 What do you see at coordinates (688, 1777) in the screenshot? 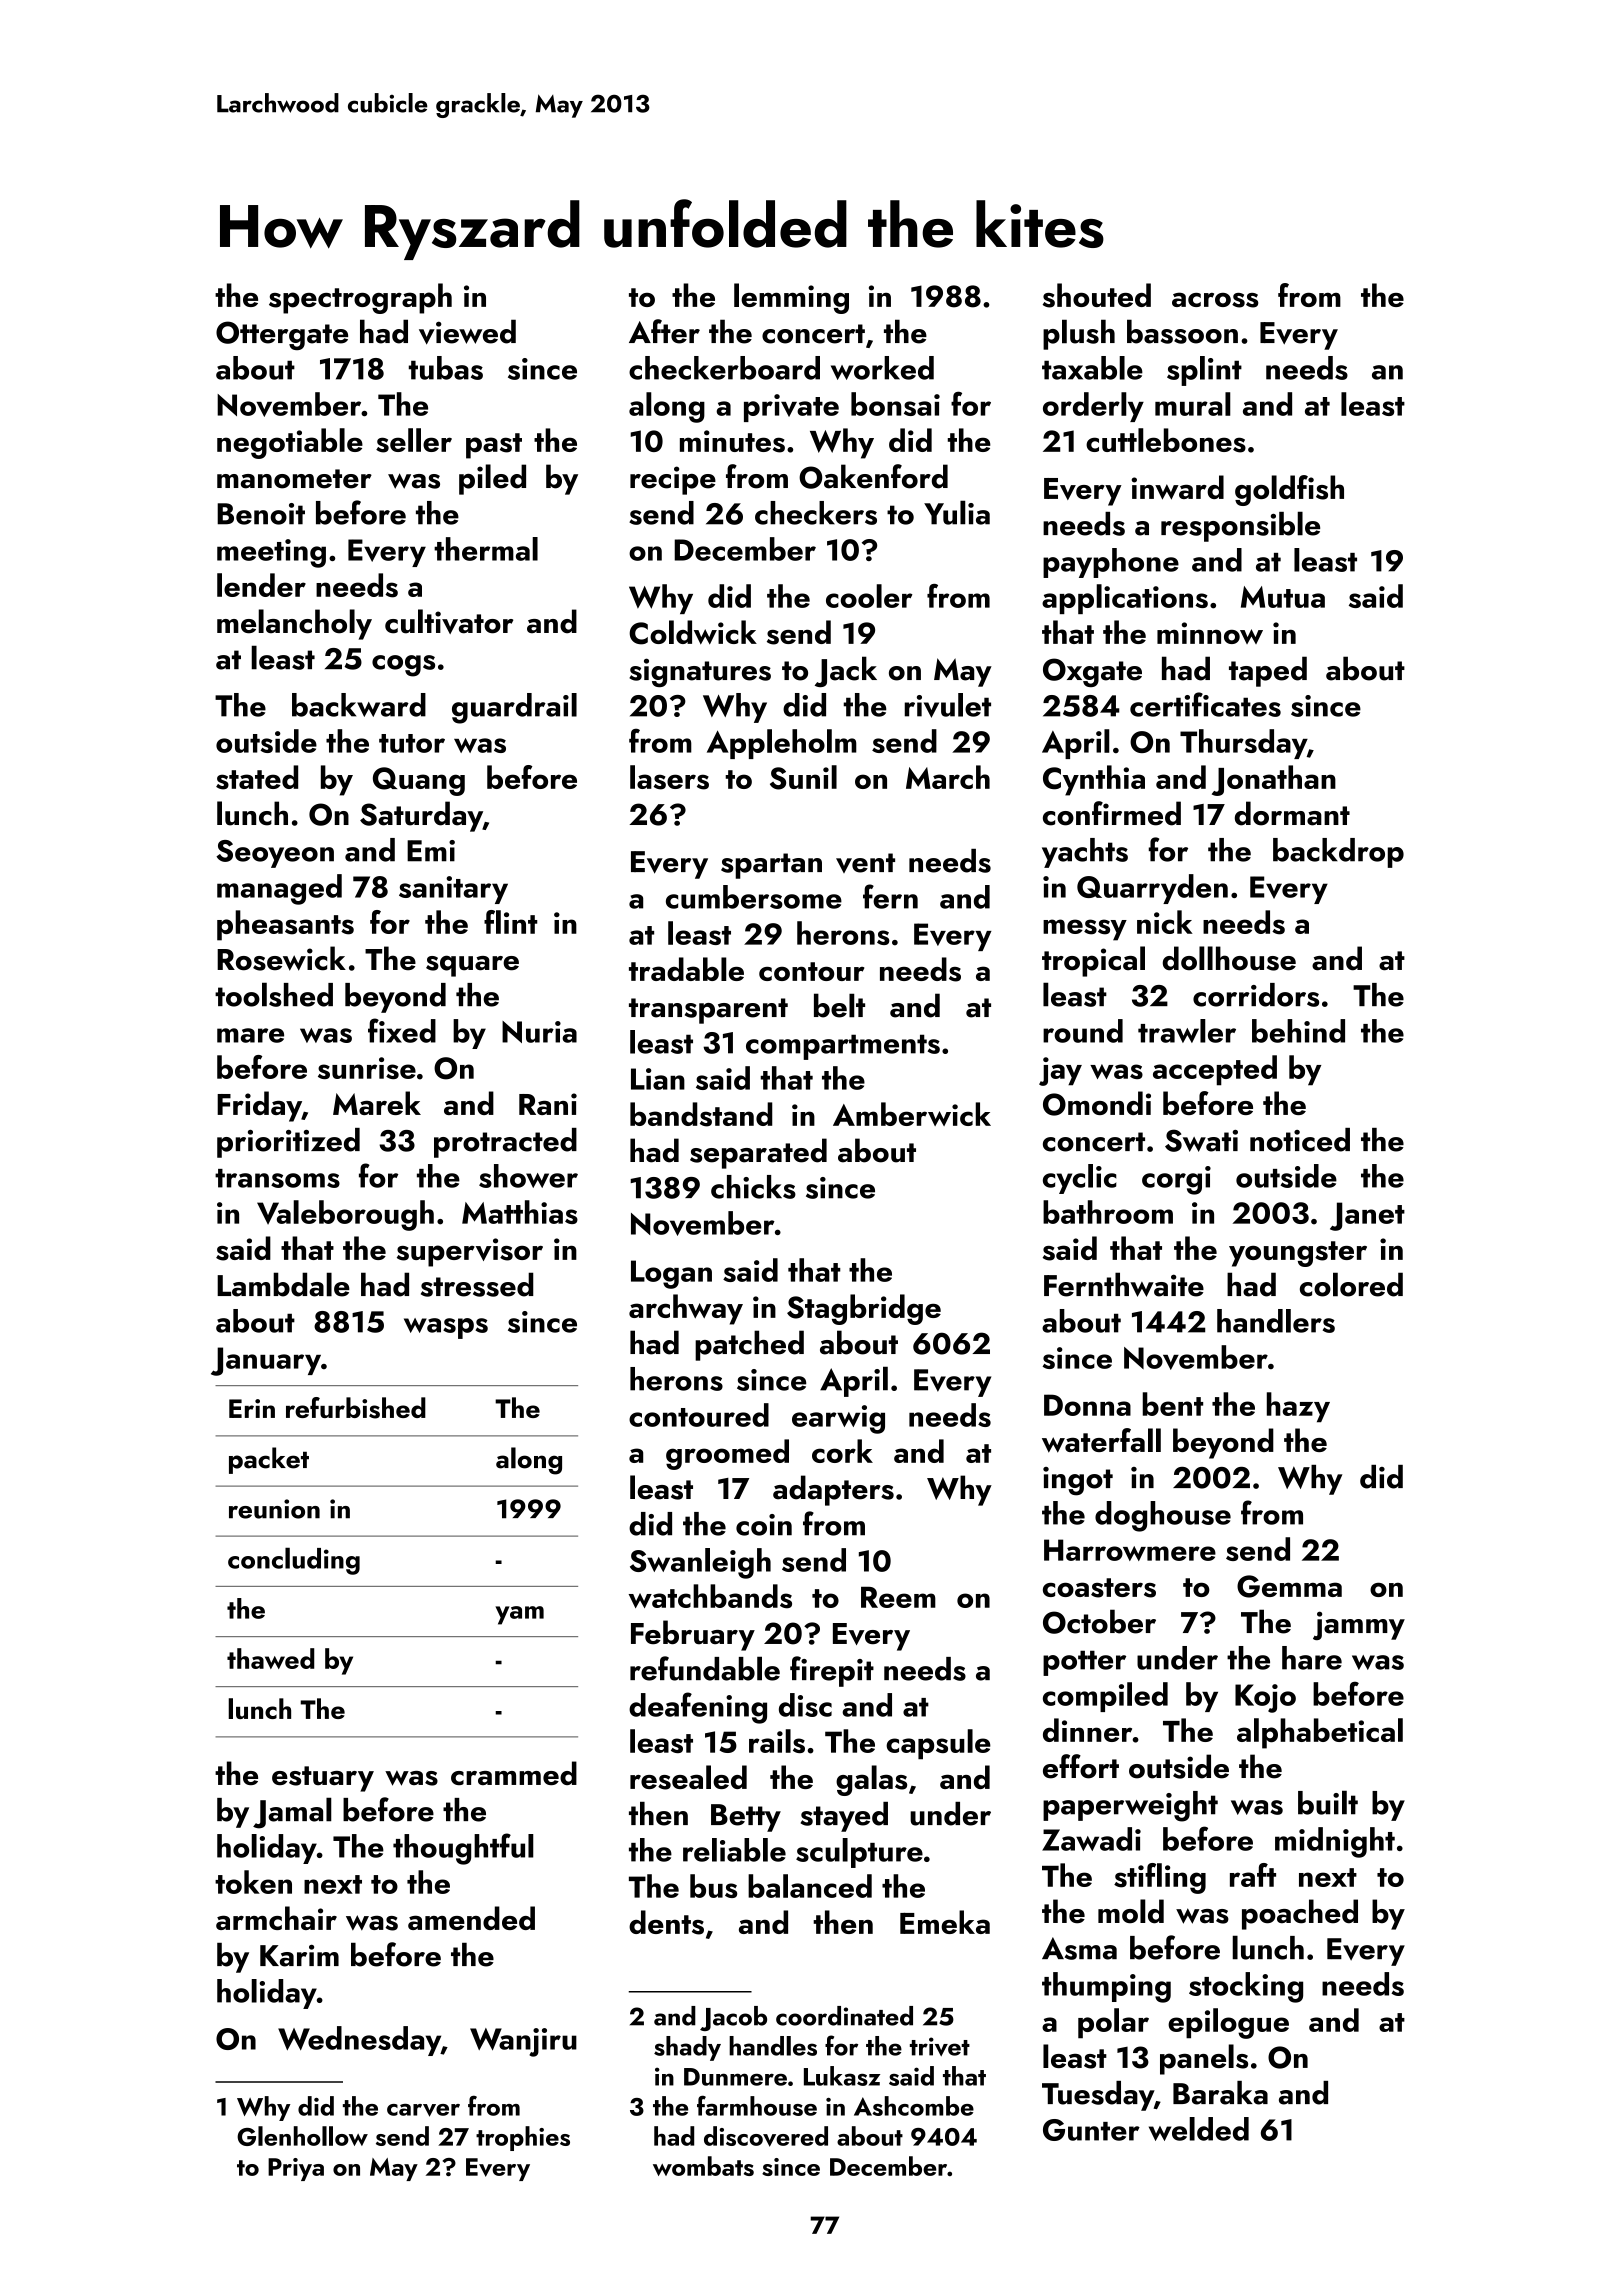
I see `resealed` at bounding box center [688, 1777].
